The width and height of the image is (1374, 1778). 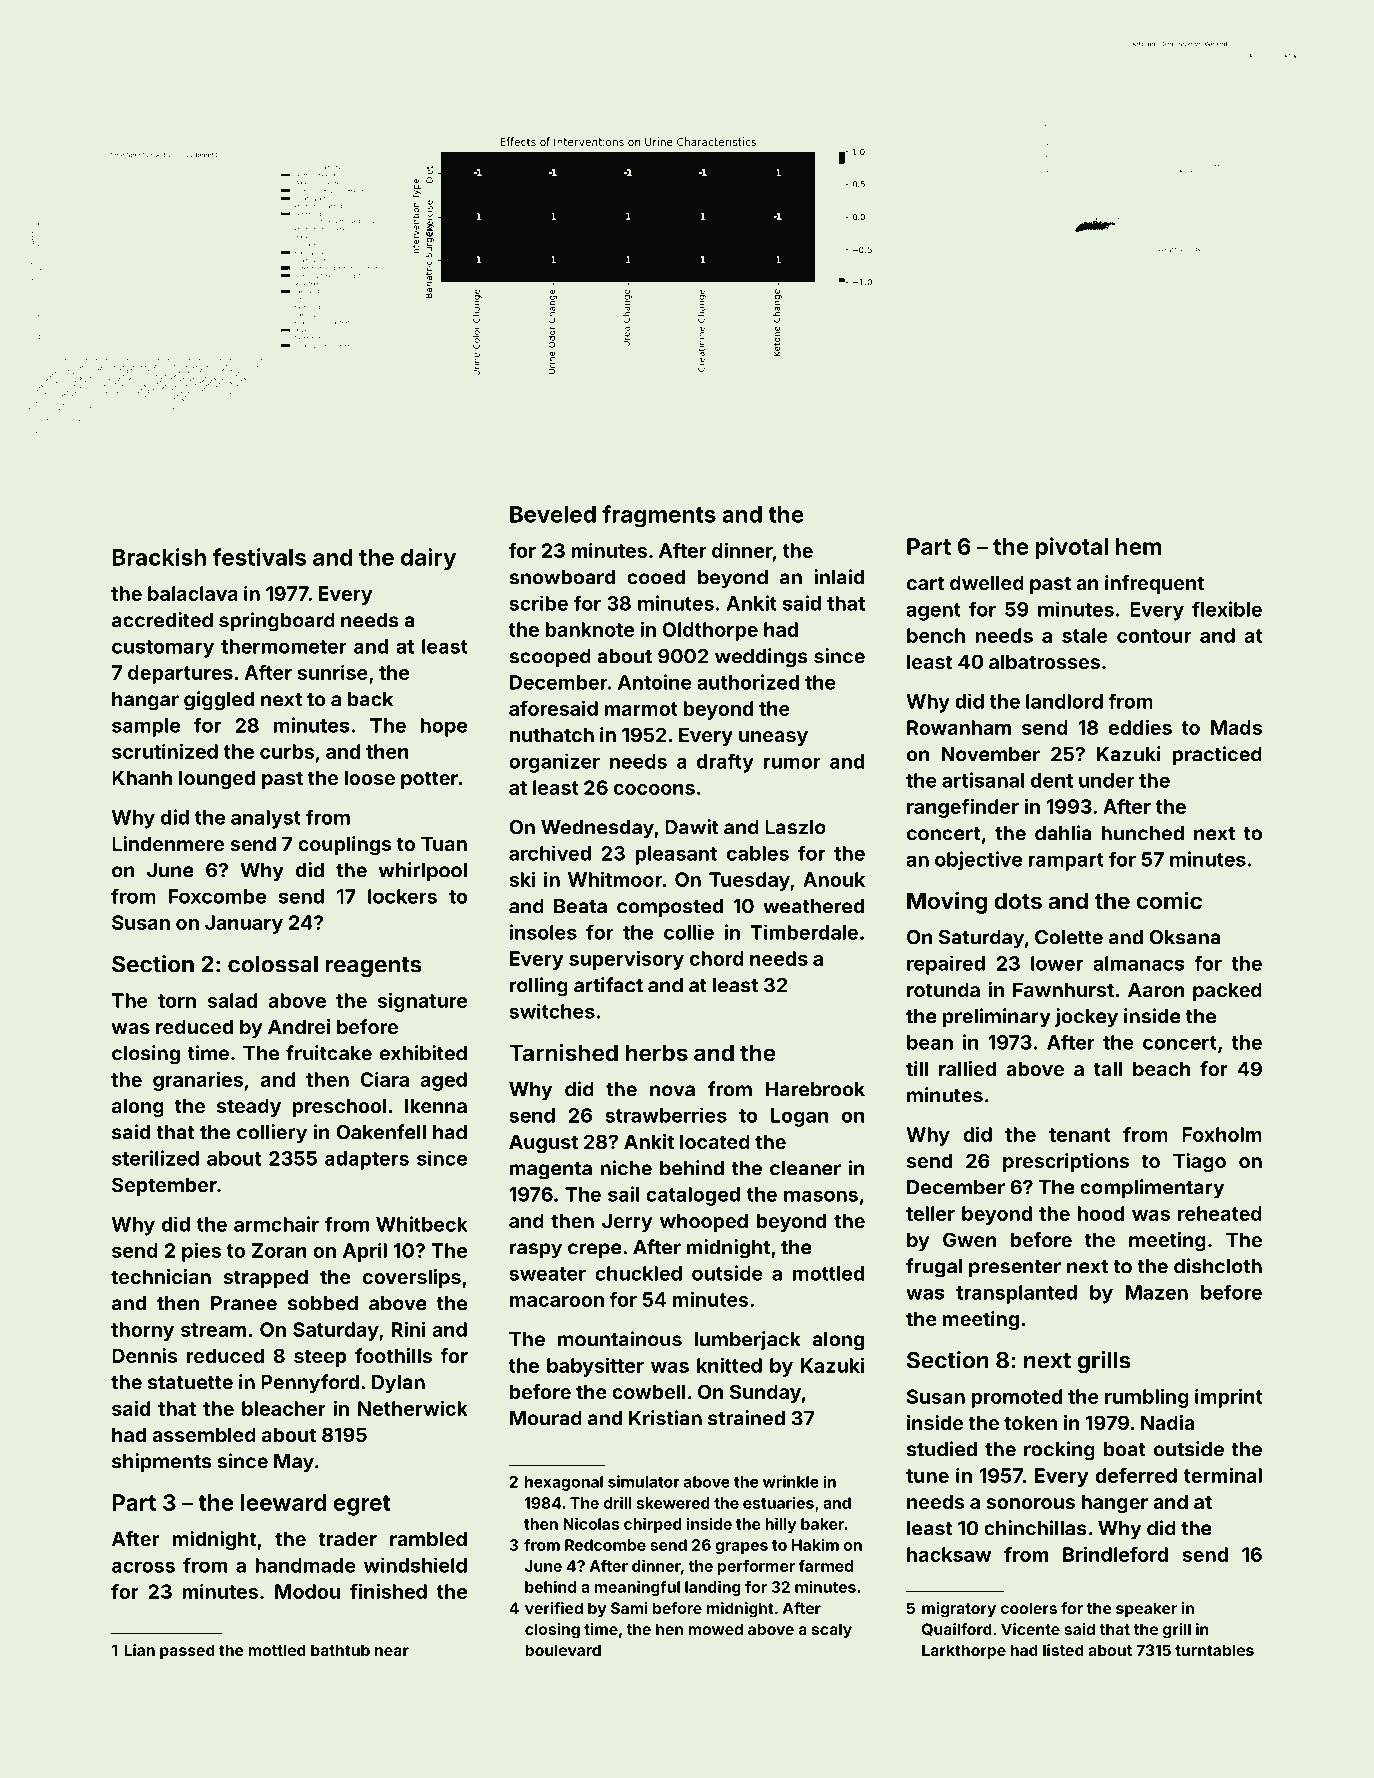 What do you see at coordinates (187, 1651) in the image?
I see `passed` at bounding box center [187, 1651].
